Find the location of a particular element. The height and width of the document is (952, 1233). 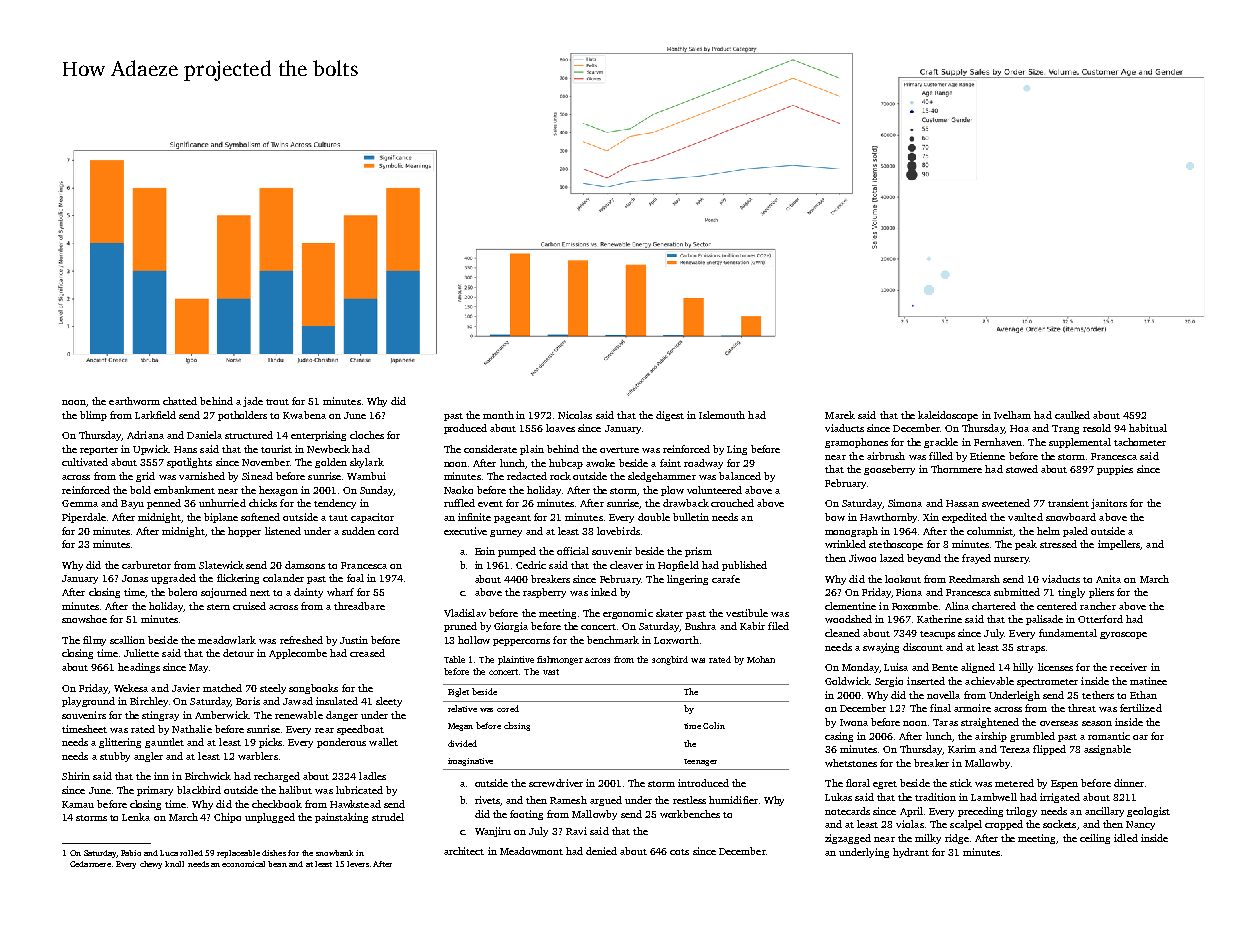

cots is located at coordinates (679, 852).
